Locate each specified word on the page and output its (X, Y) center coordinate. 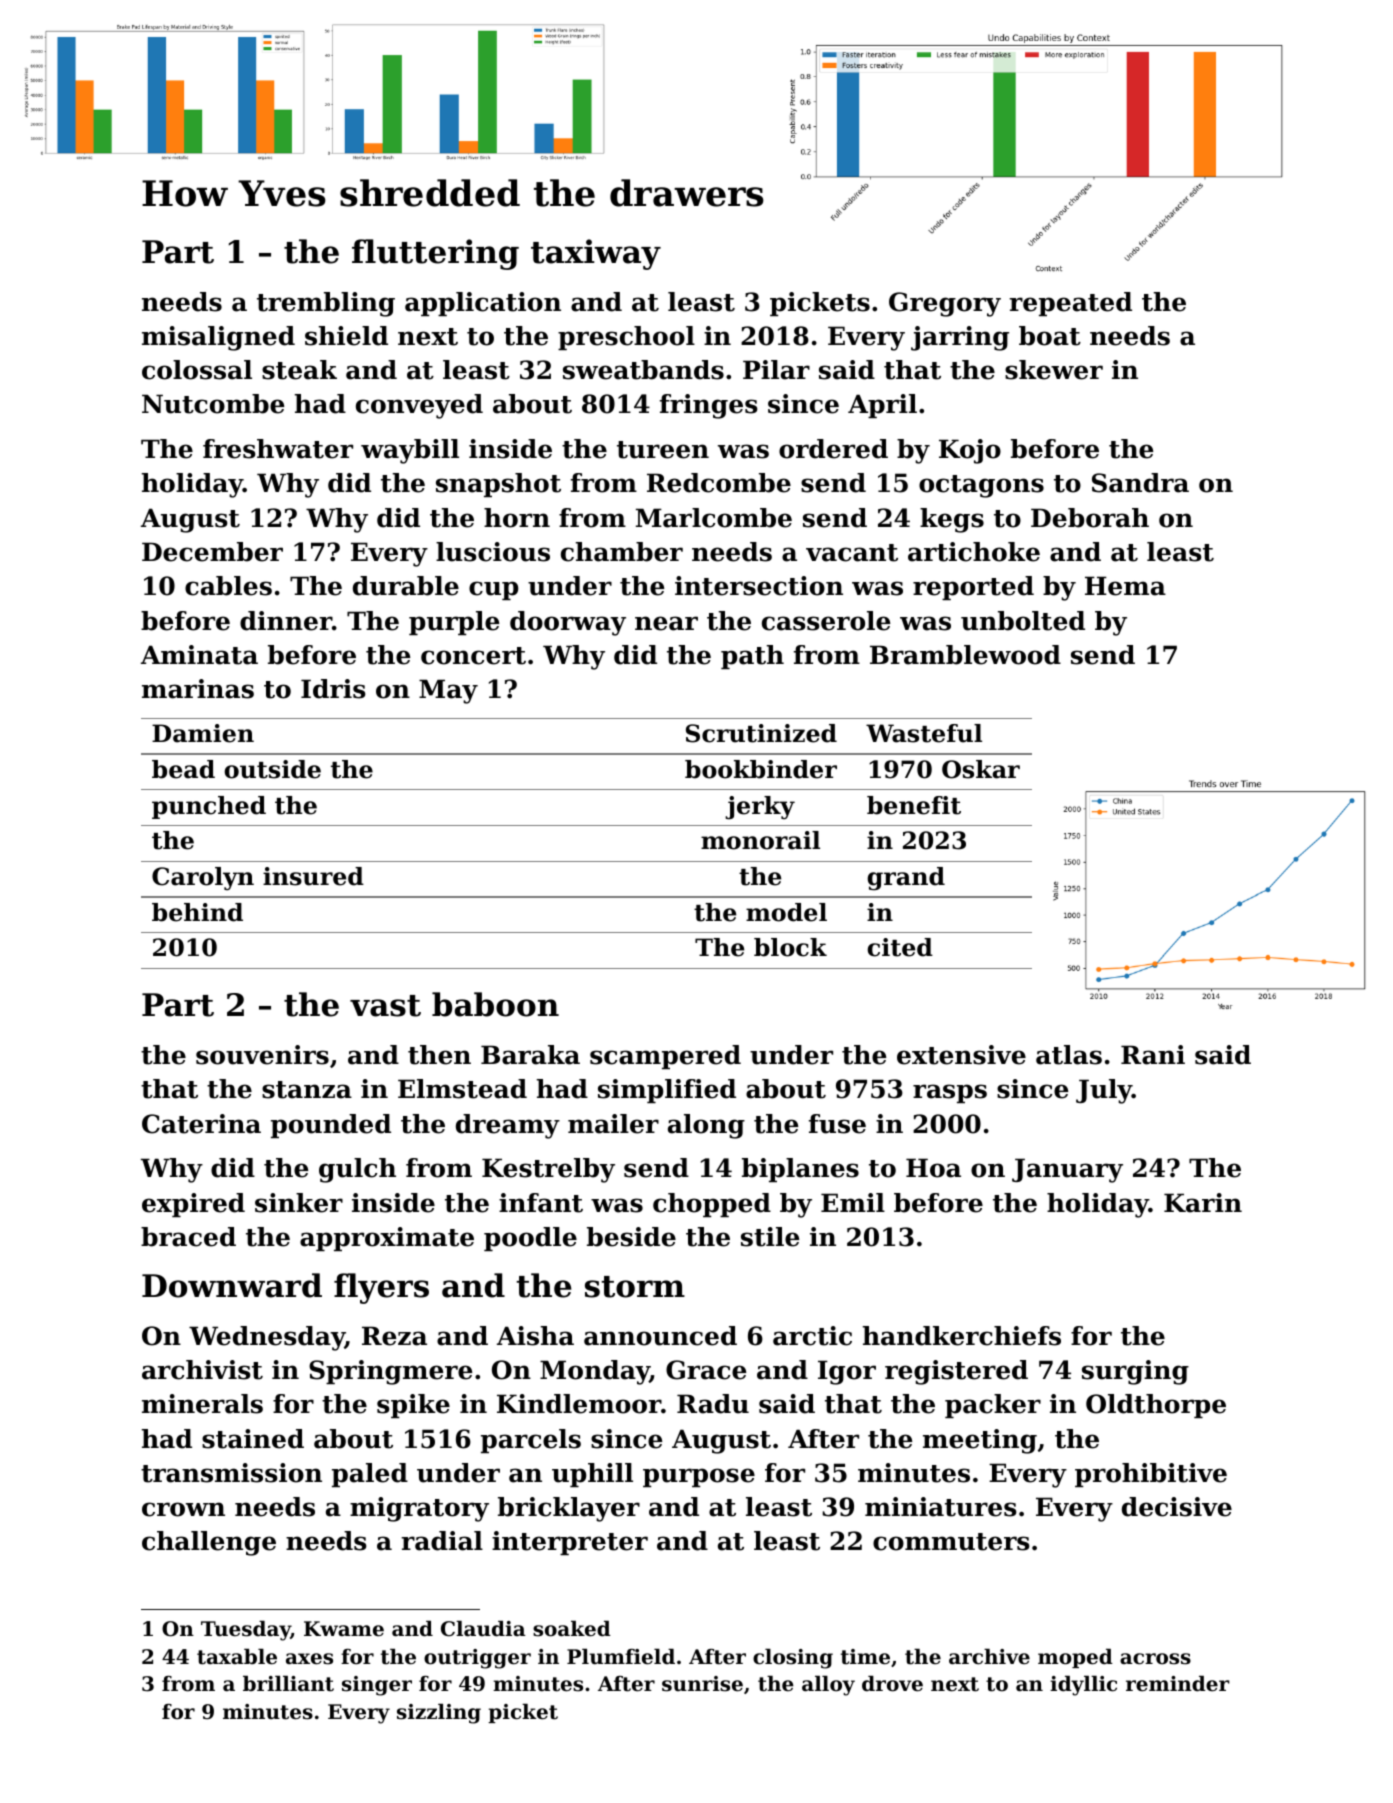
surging (1135, 1372)
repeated (1070, 304)
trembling (326, 304)
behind (197, 912)
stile (770, 1237)
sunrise (702, 1684)
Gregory (945, 304)
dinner (286, 621)
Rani (1153, 1055)
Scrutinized (761, 733)
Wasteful (924, 733)
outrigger (477, 1659)
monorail (760, 840)
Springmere (390, 1372)
